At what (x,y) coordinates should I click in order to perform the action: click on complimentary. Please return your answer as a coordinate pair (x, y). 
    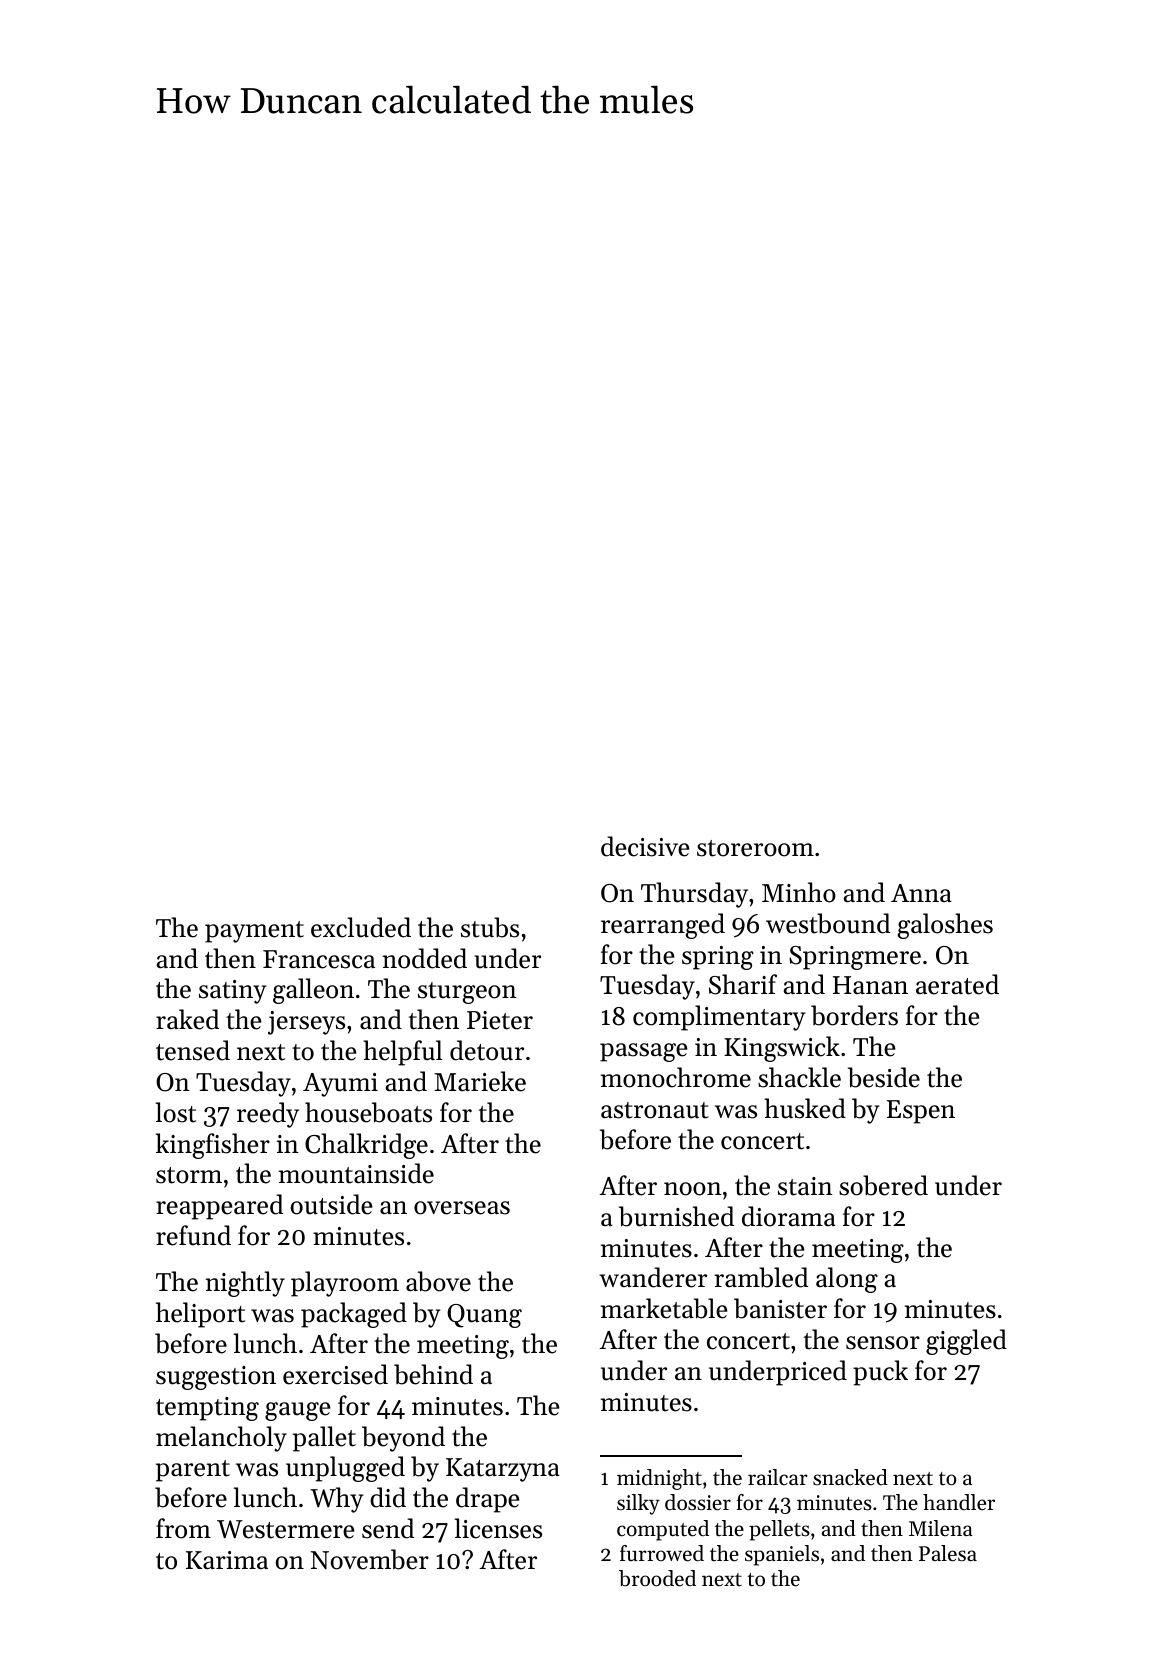
    Looking at the image, I should click on (719, 1018).
